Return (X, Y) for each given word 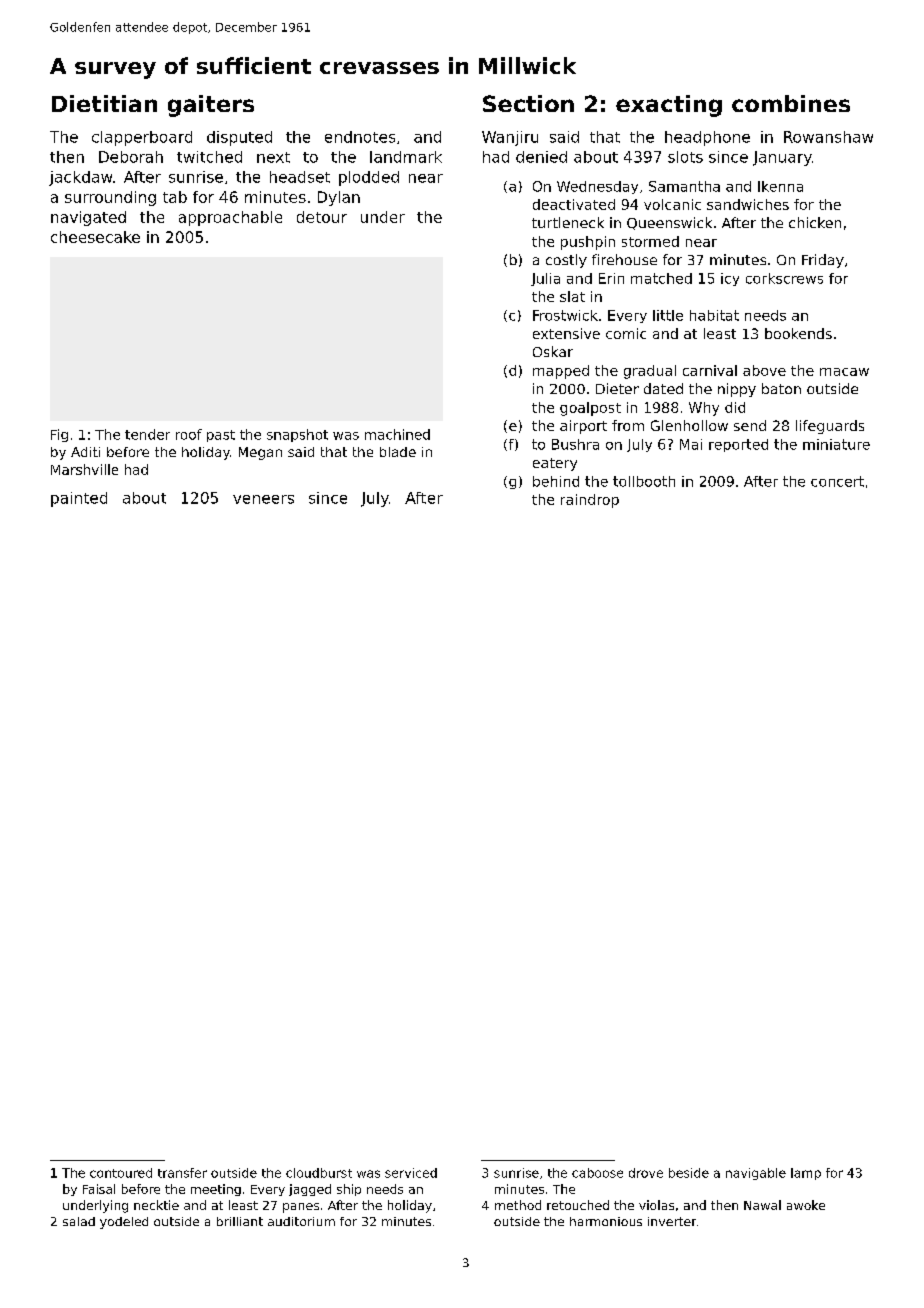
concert (837, 481)
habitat (714, 315)
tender (147, 434)
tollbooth (644, 481)
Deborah (131, 157)
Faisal (99, 1189)
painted (79, 499)
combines (791, 103)
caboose (597, 1173)
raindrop (590, 501)
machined (397, 434)
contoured (121, 1173)
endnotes (360, 137)
